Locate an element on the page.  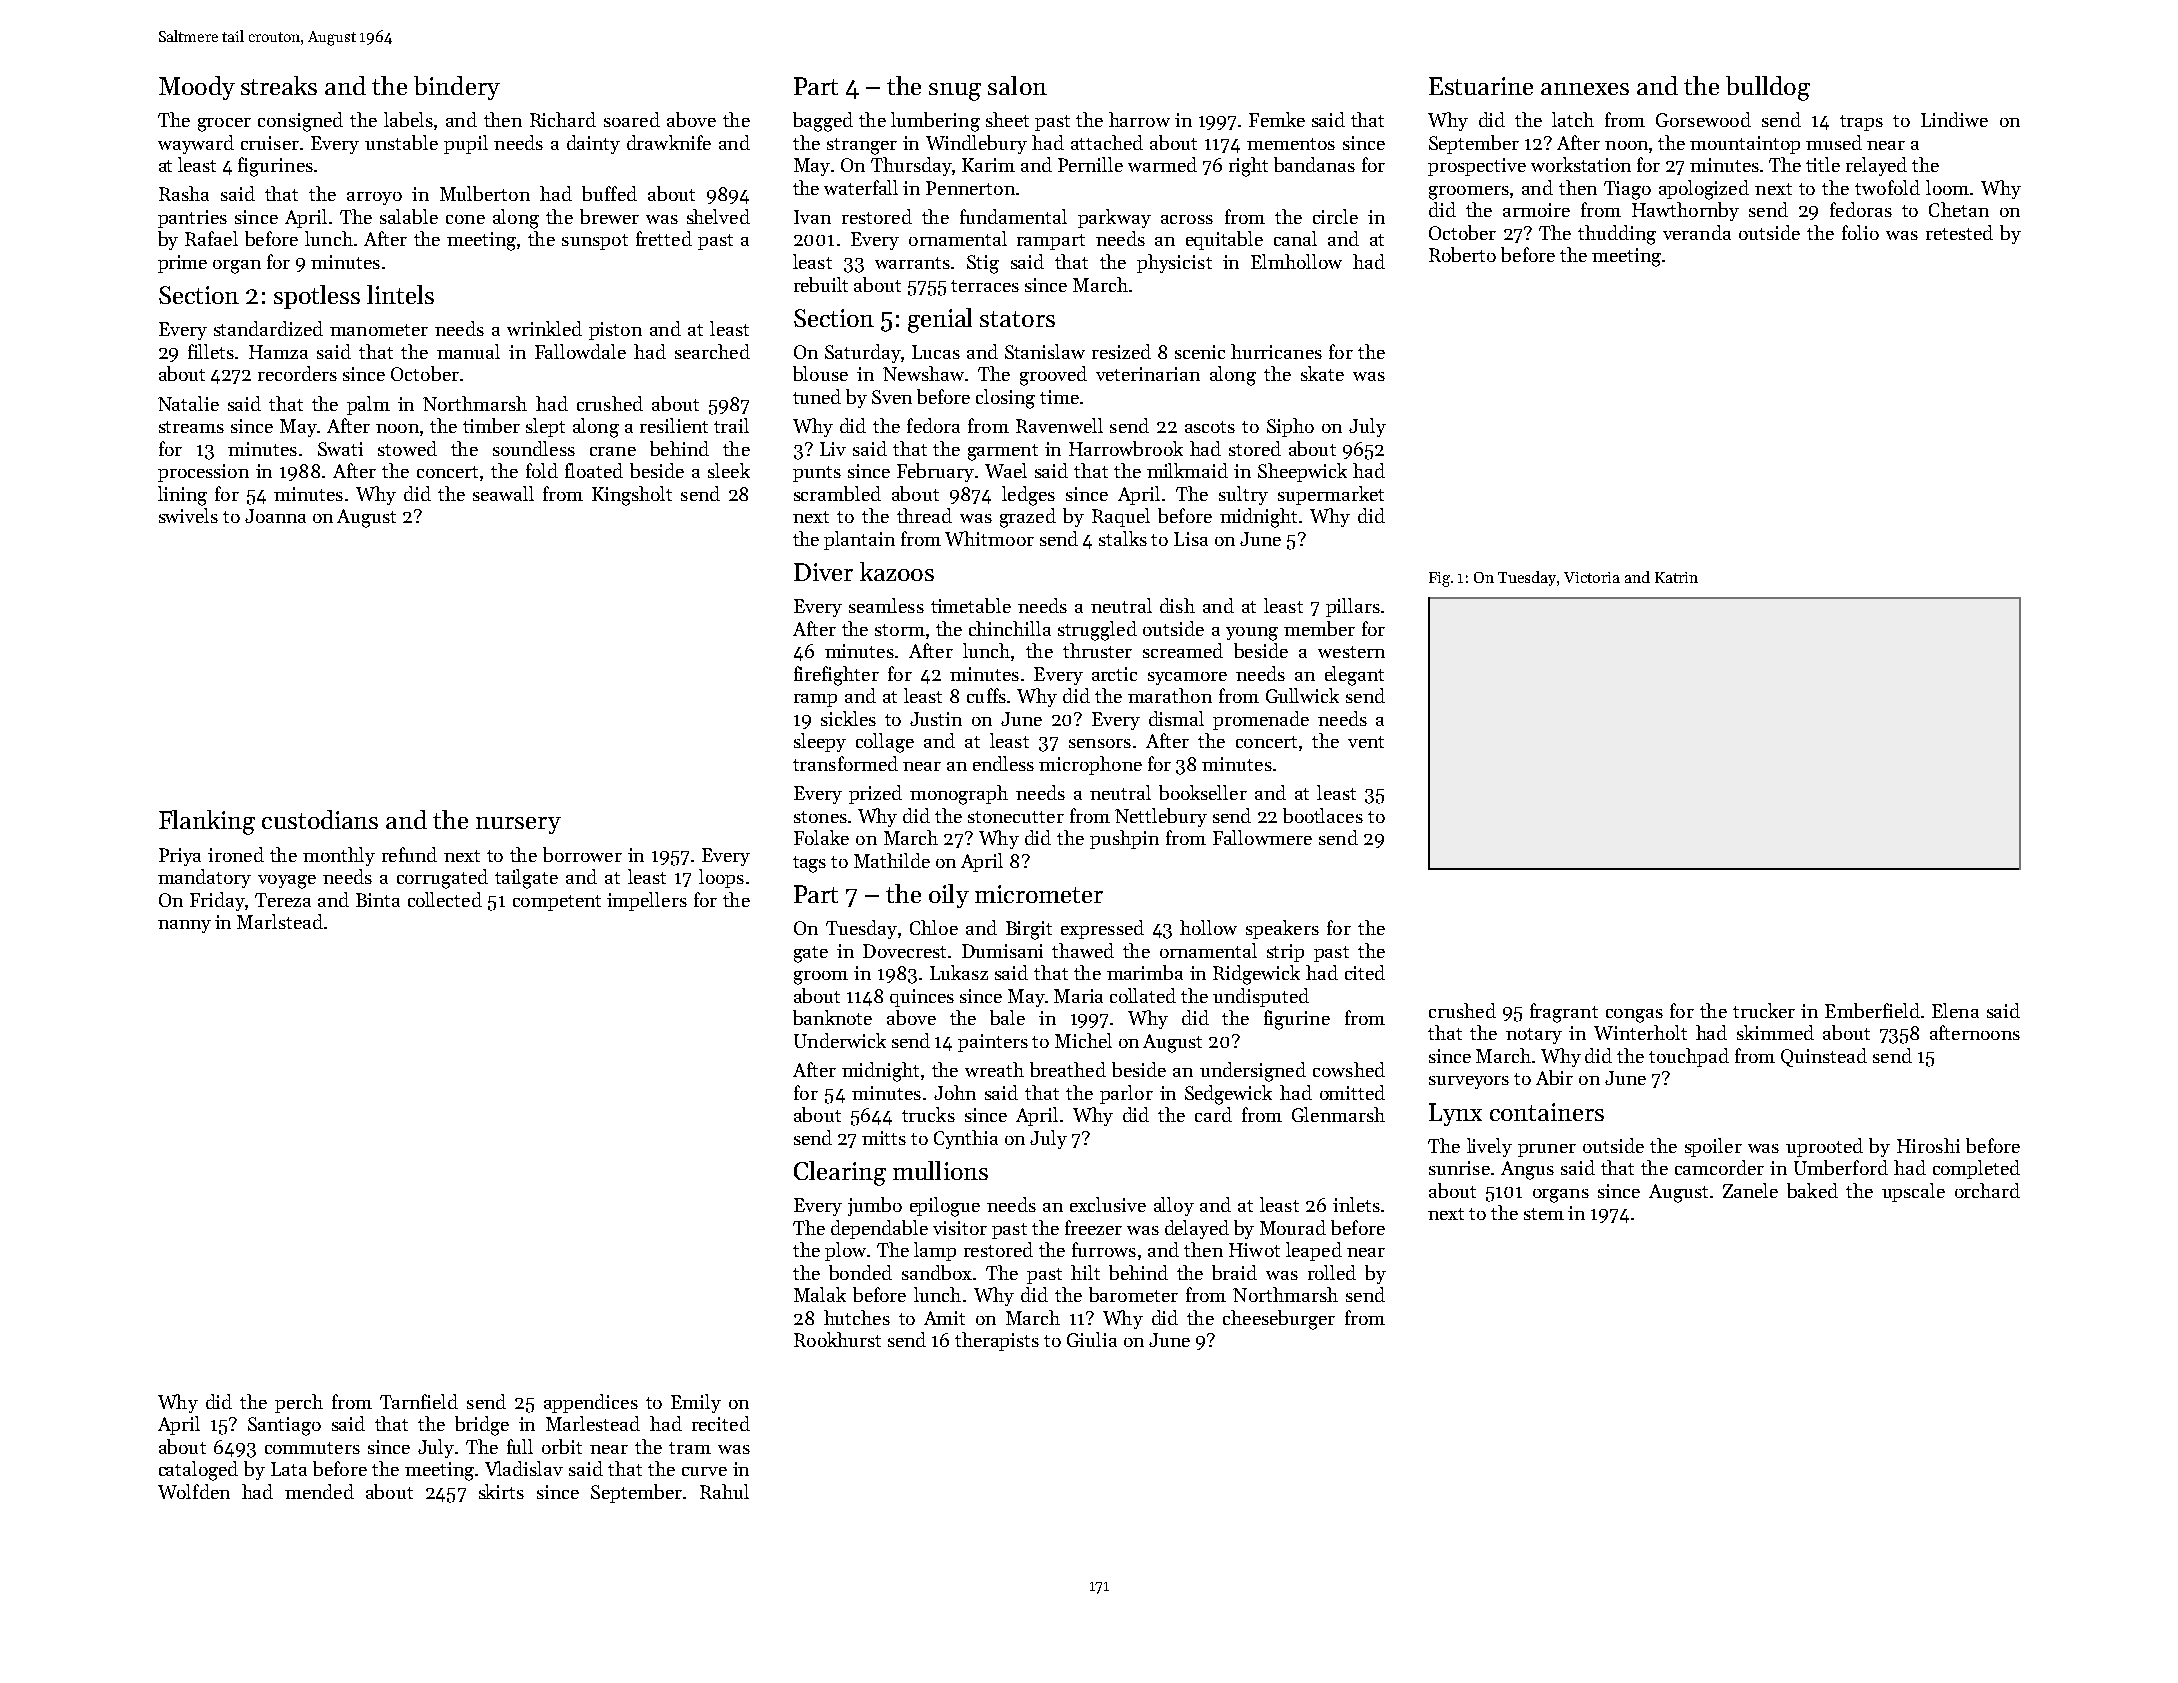
fundamental is located at coordinates (1013, 216).
